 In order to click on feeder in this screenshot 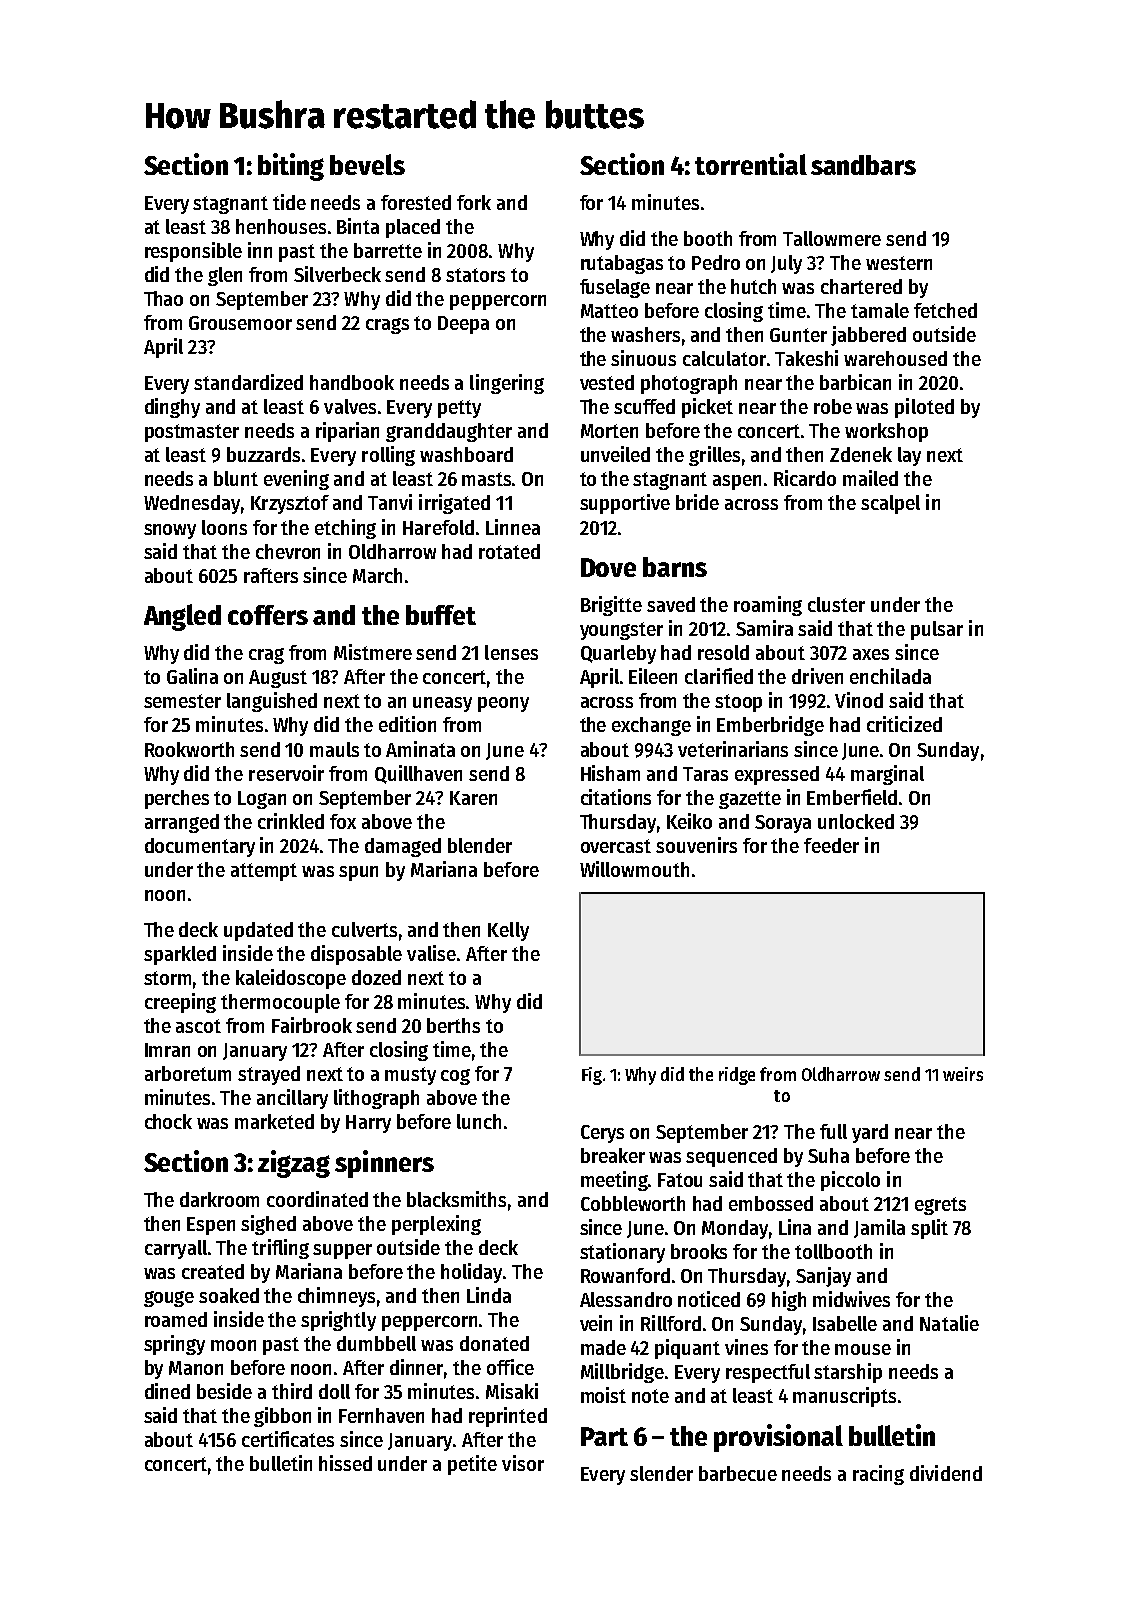, I will do `click(831, 845)`.
